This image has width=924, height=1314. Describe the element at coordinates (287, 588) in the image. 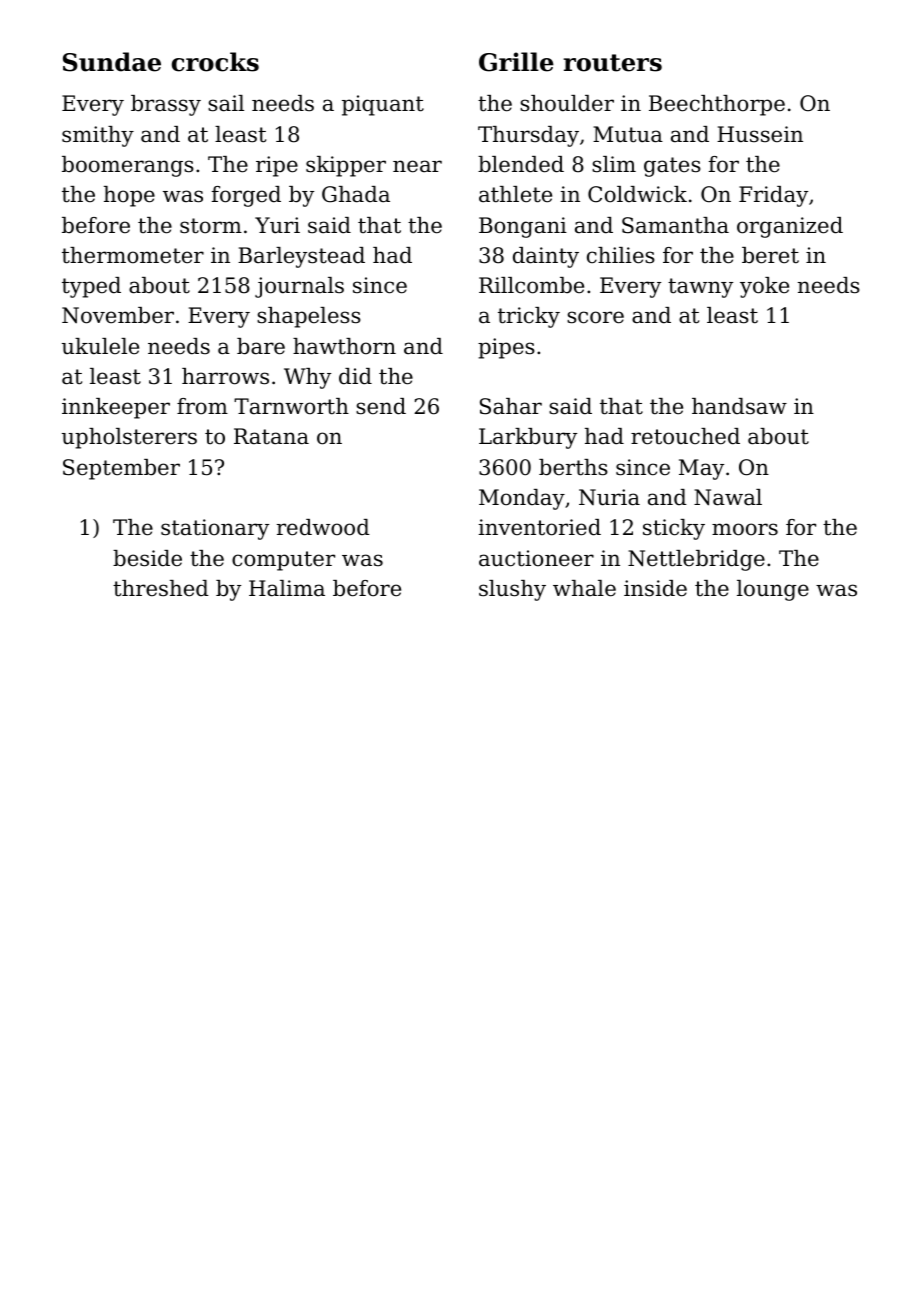

I see `Halima` at that location.
